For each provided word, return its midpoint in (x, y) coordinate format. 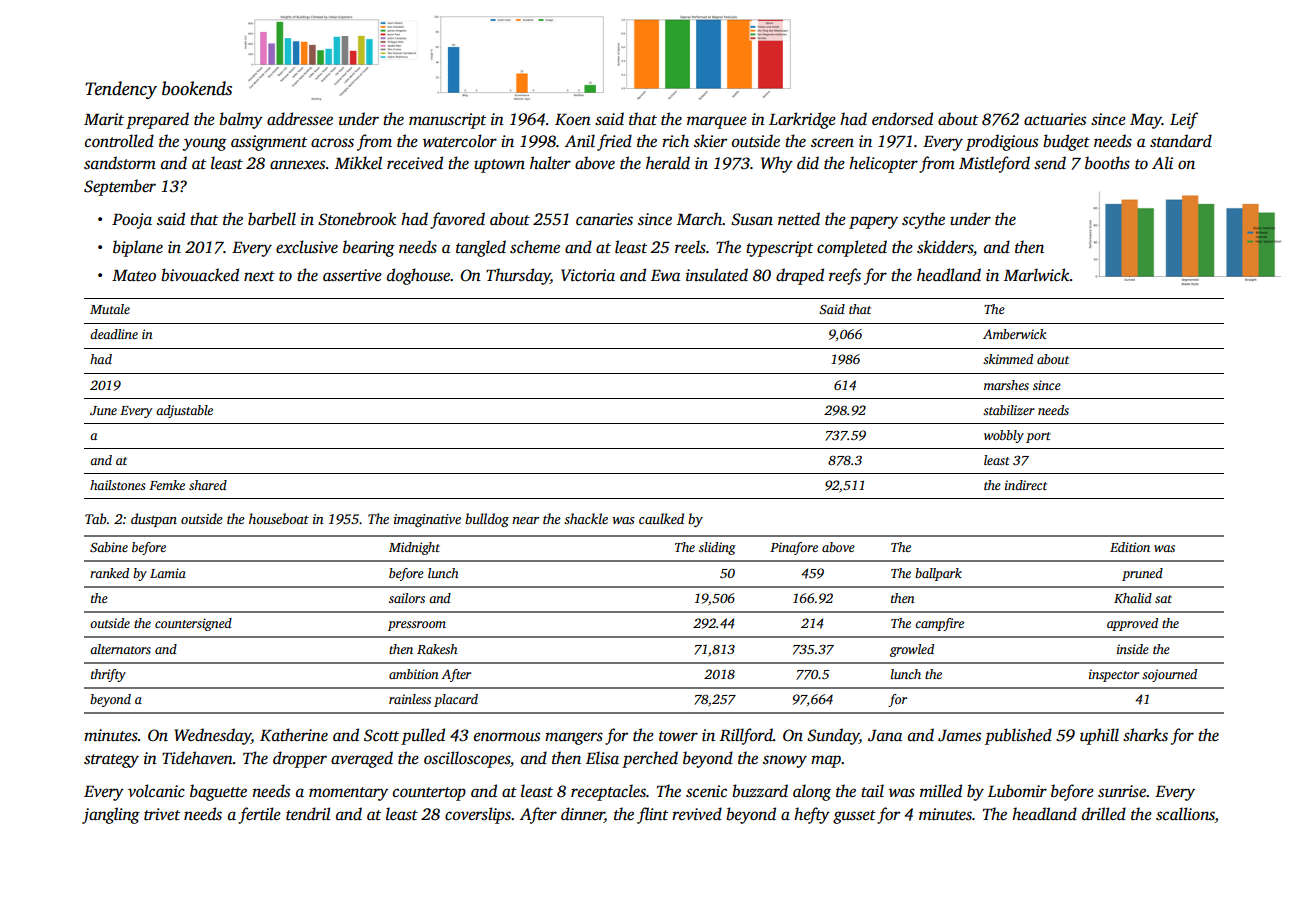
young (204, 144)
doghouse (419, 276)
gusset (854, 817)
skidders (945, 247)
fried (614, 142)
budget (1066, 142)
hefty (812, 815)
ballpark (938, 574)
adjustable (184, 411)
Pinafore (794, 548)
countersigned (193, 624)
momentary (348, 794)
